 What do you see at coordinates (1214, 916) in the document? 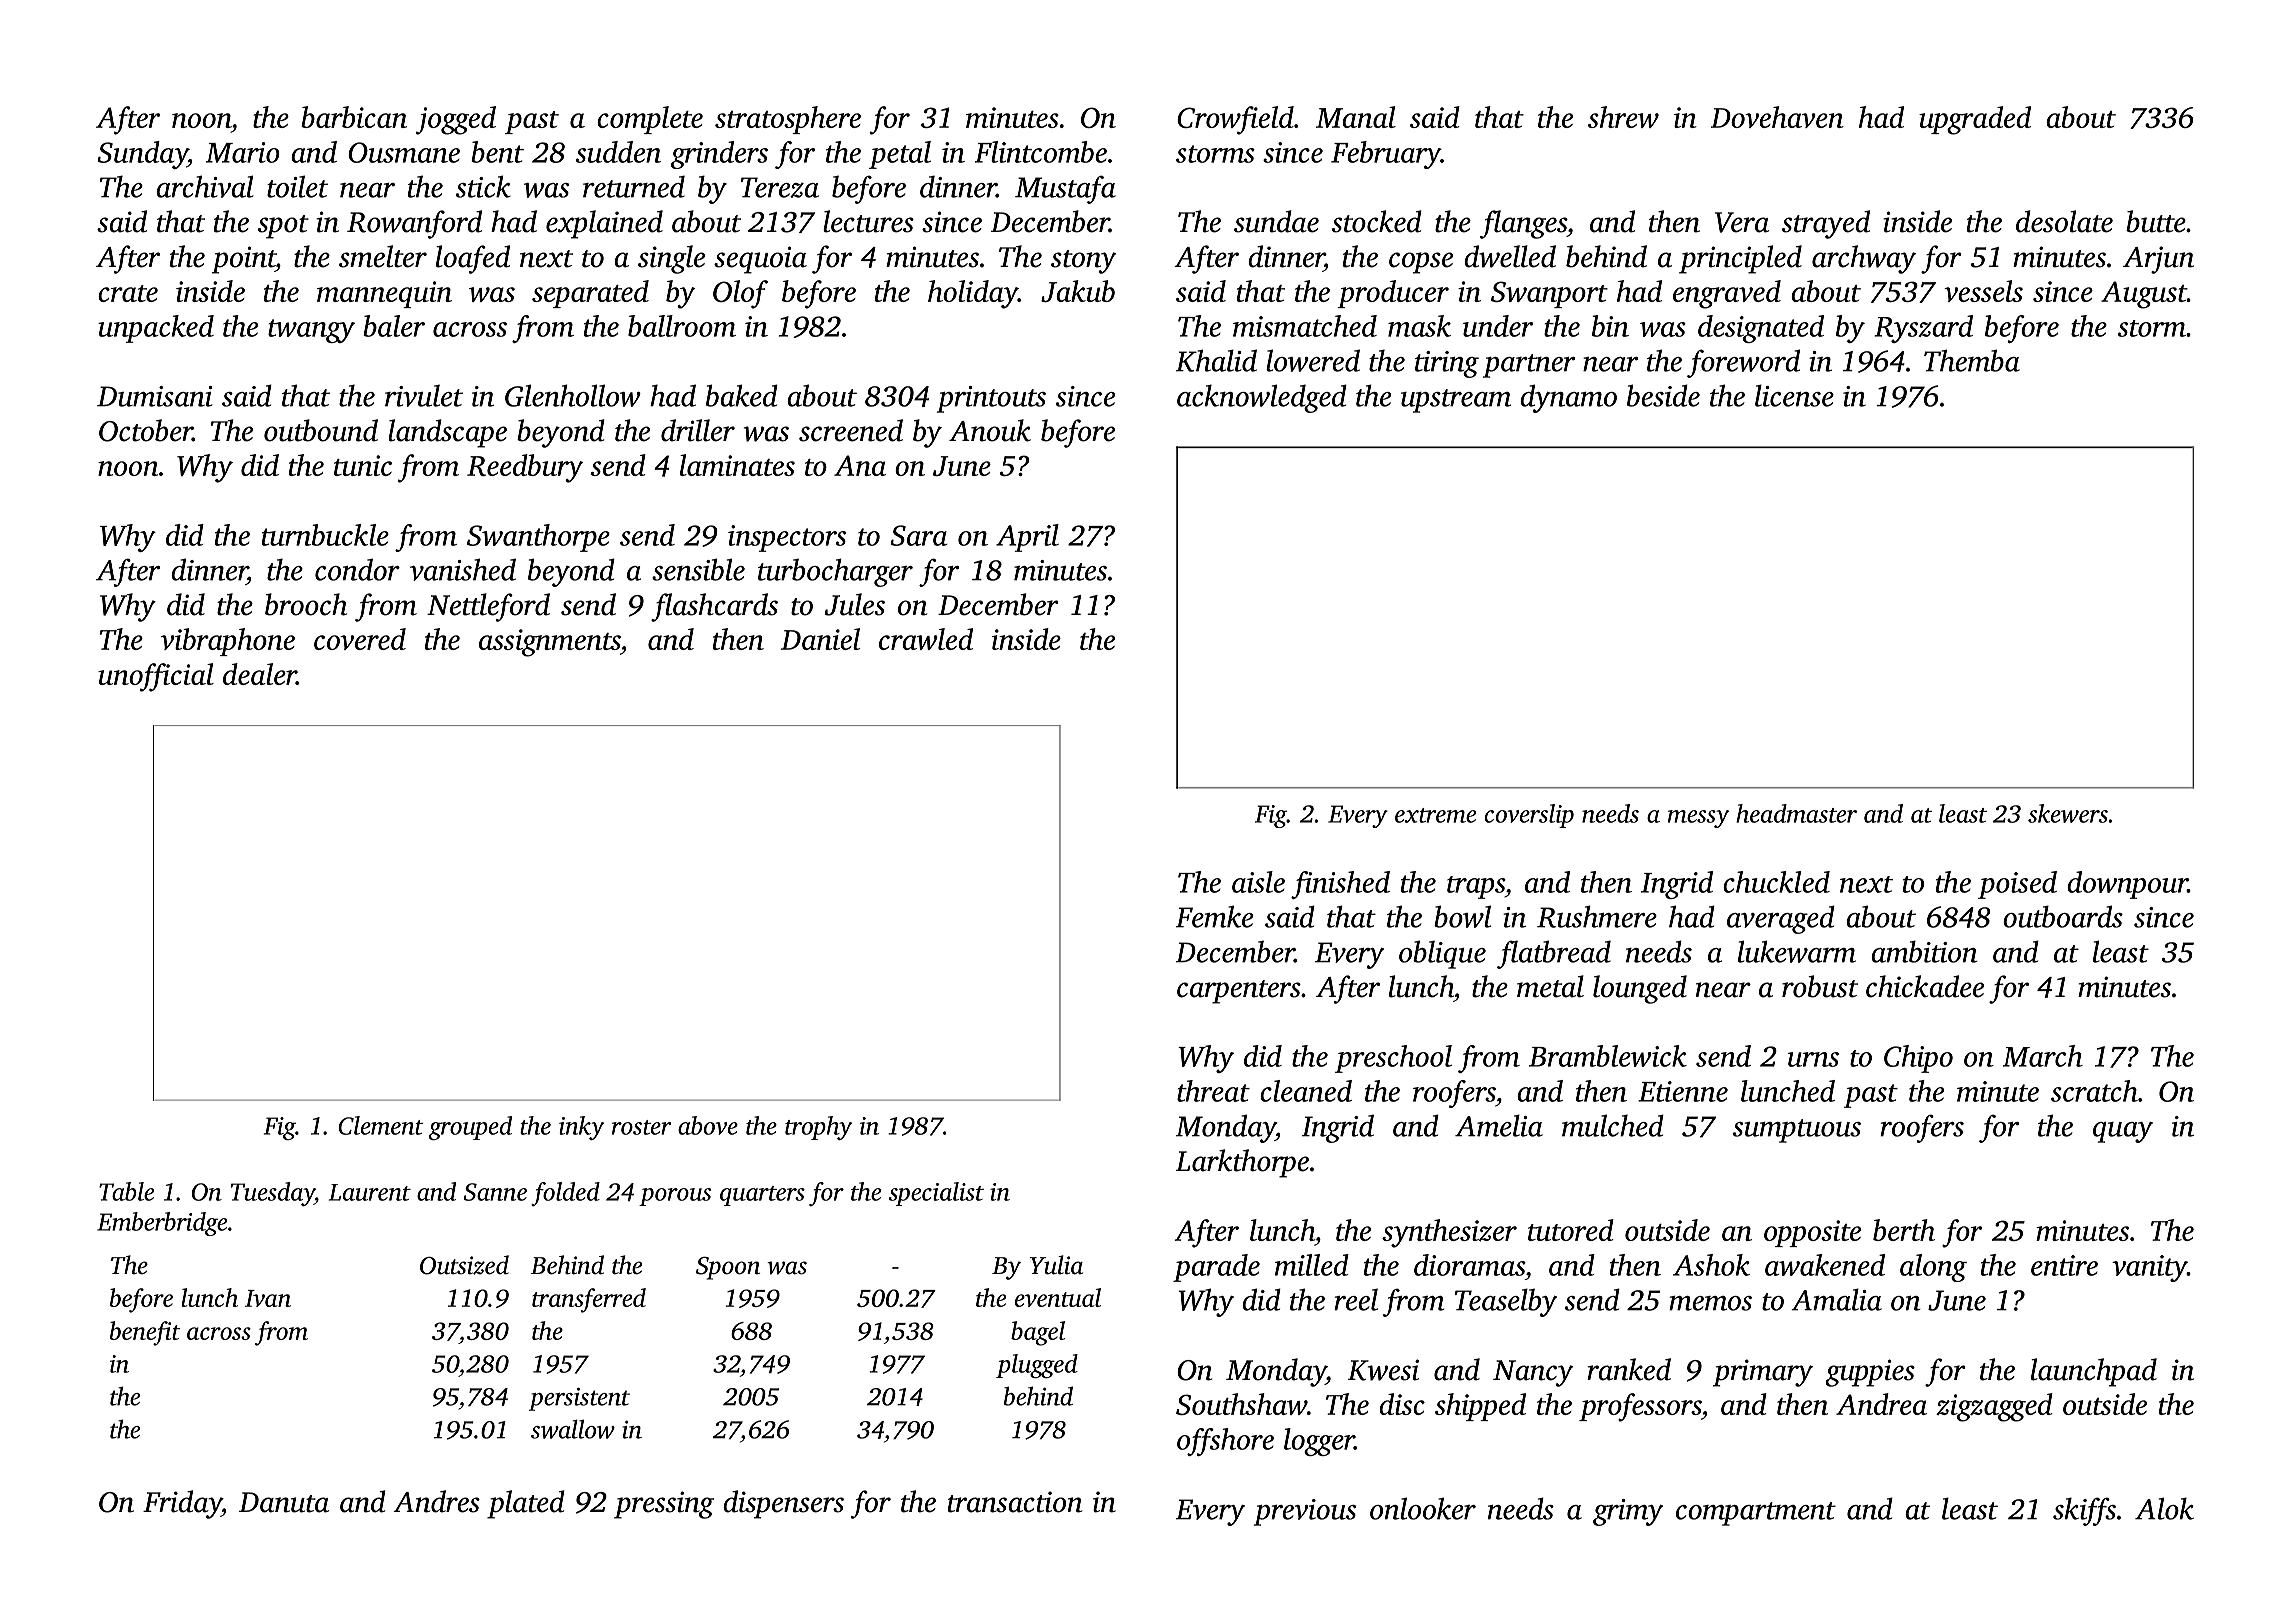
I see `Femke` at bounding box center [1214, 916].
